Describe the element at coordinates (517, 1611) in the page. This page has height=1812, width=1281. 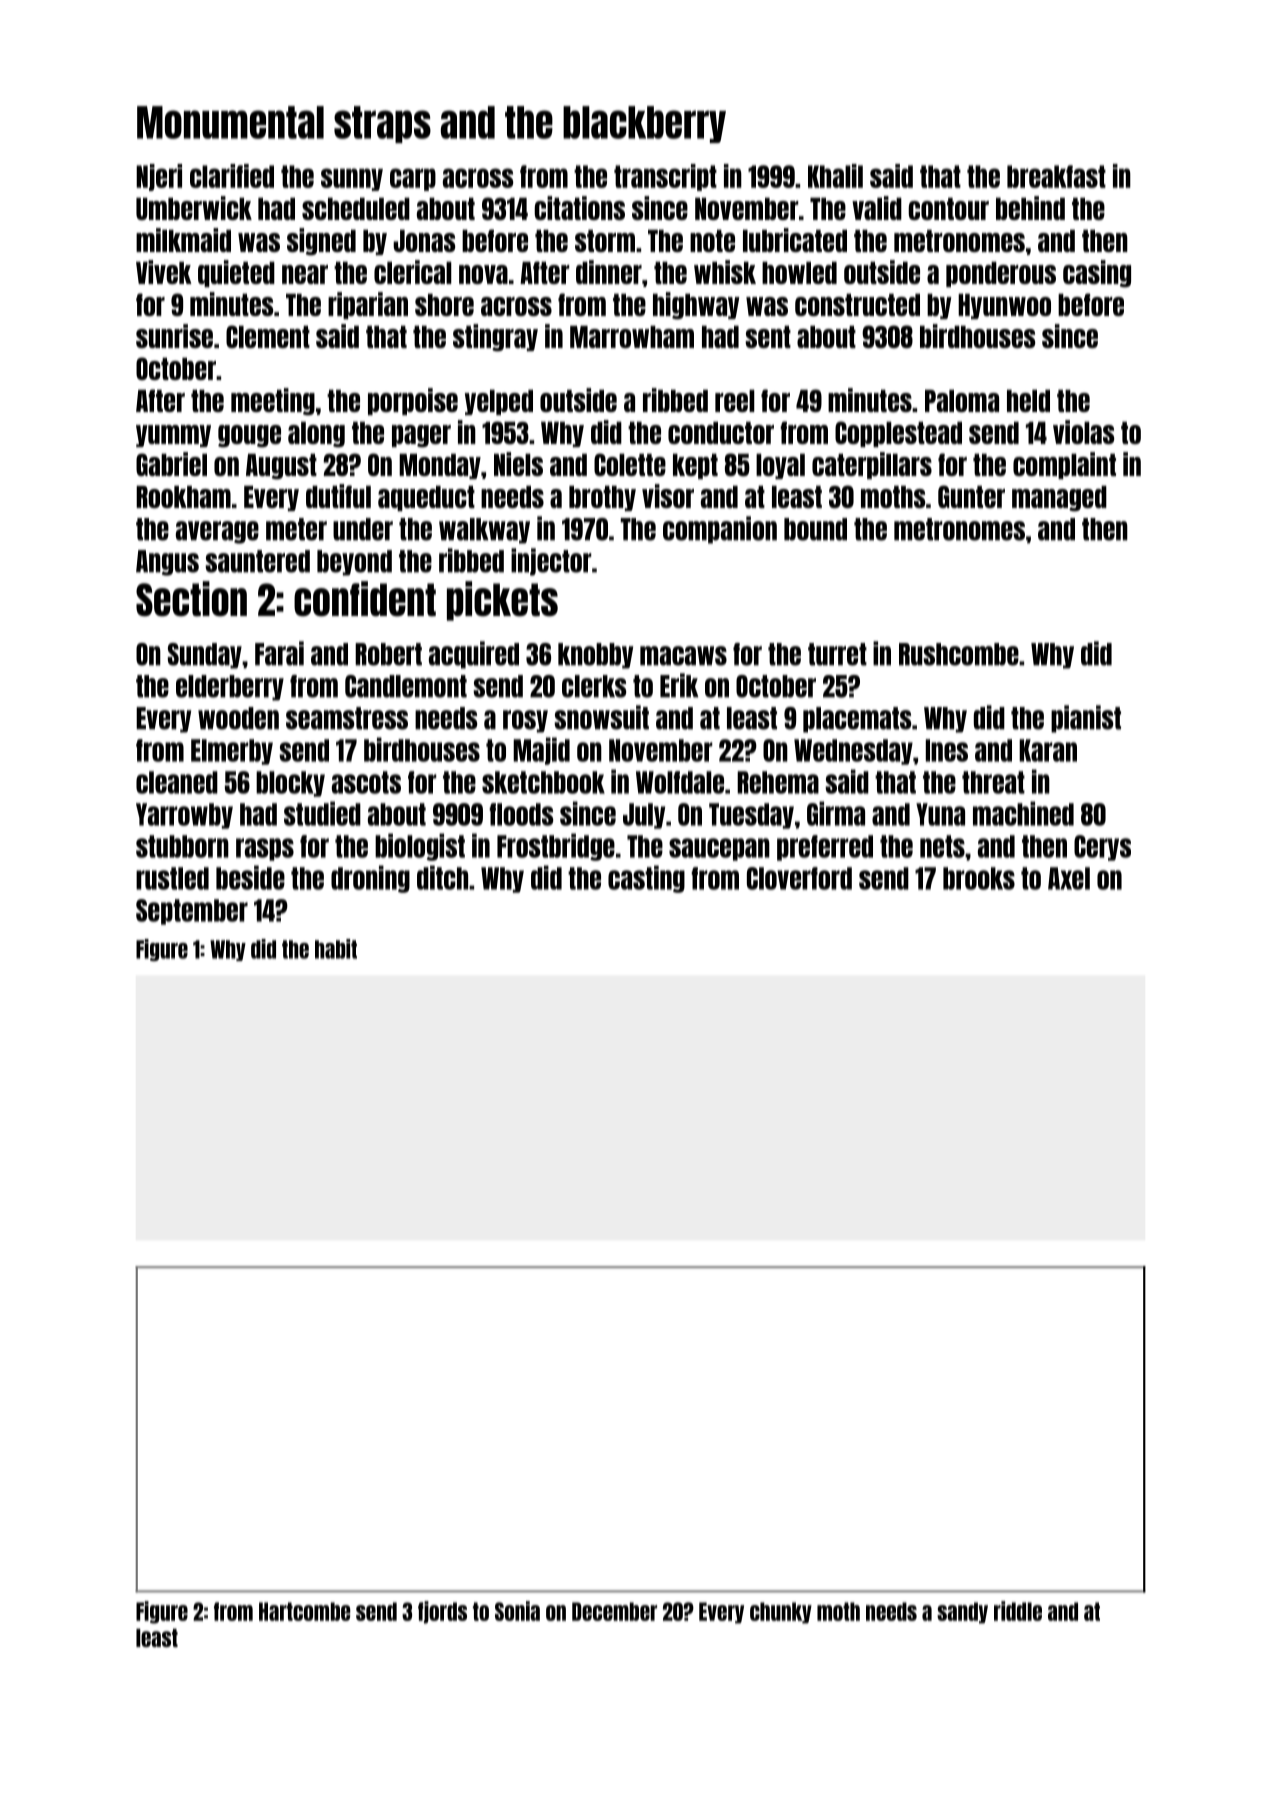
I see `Sonia` at that location.
